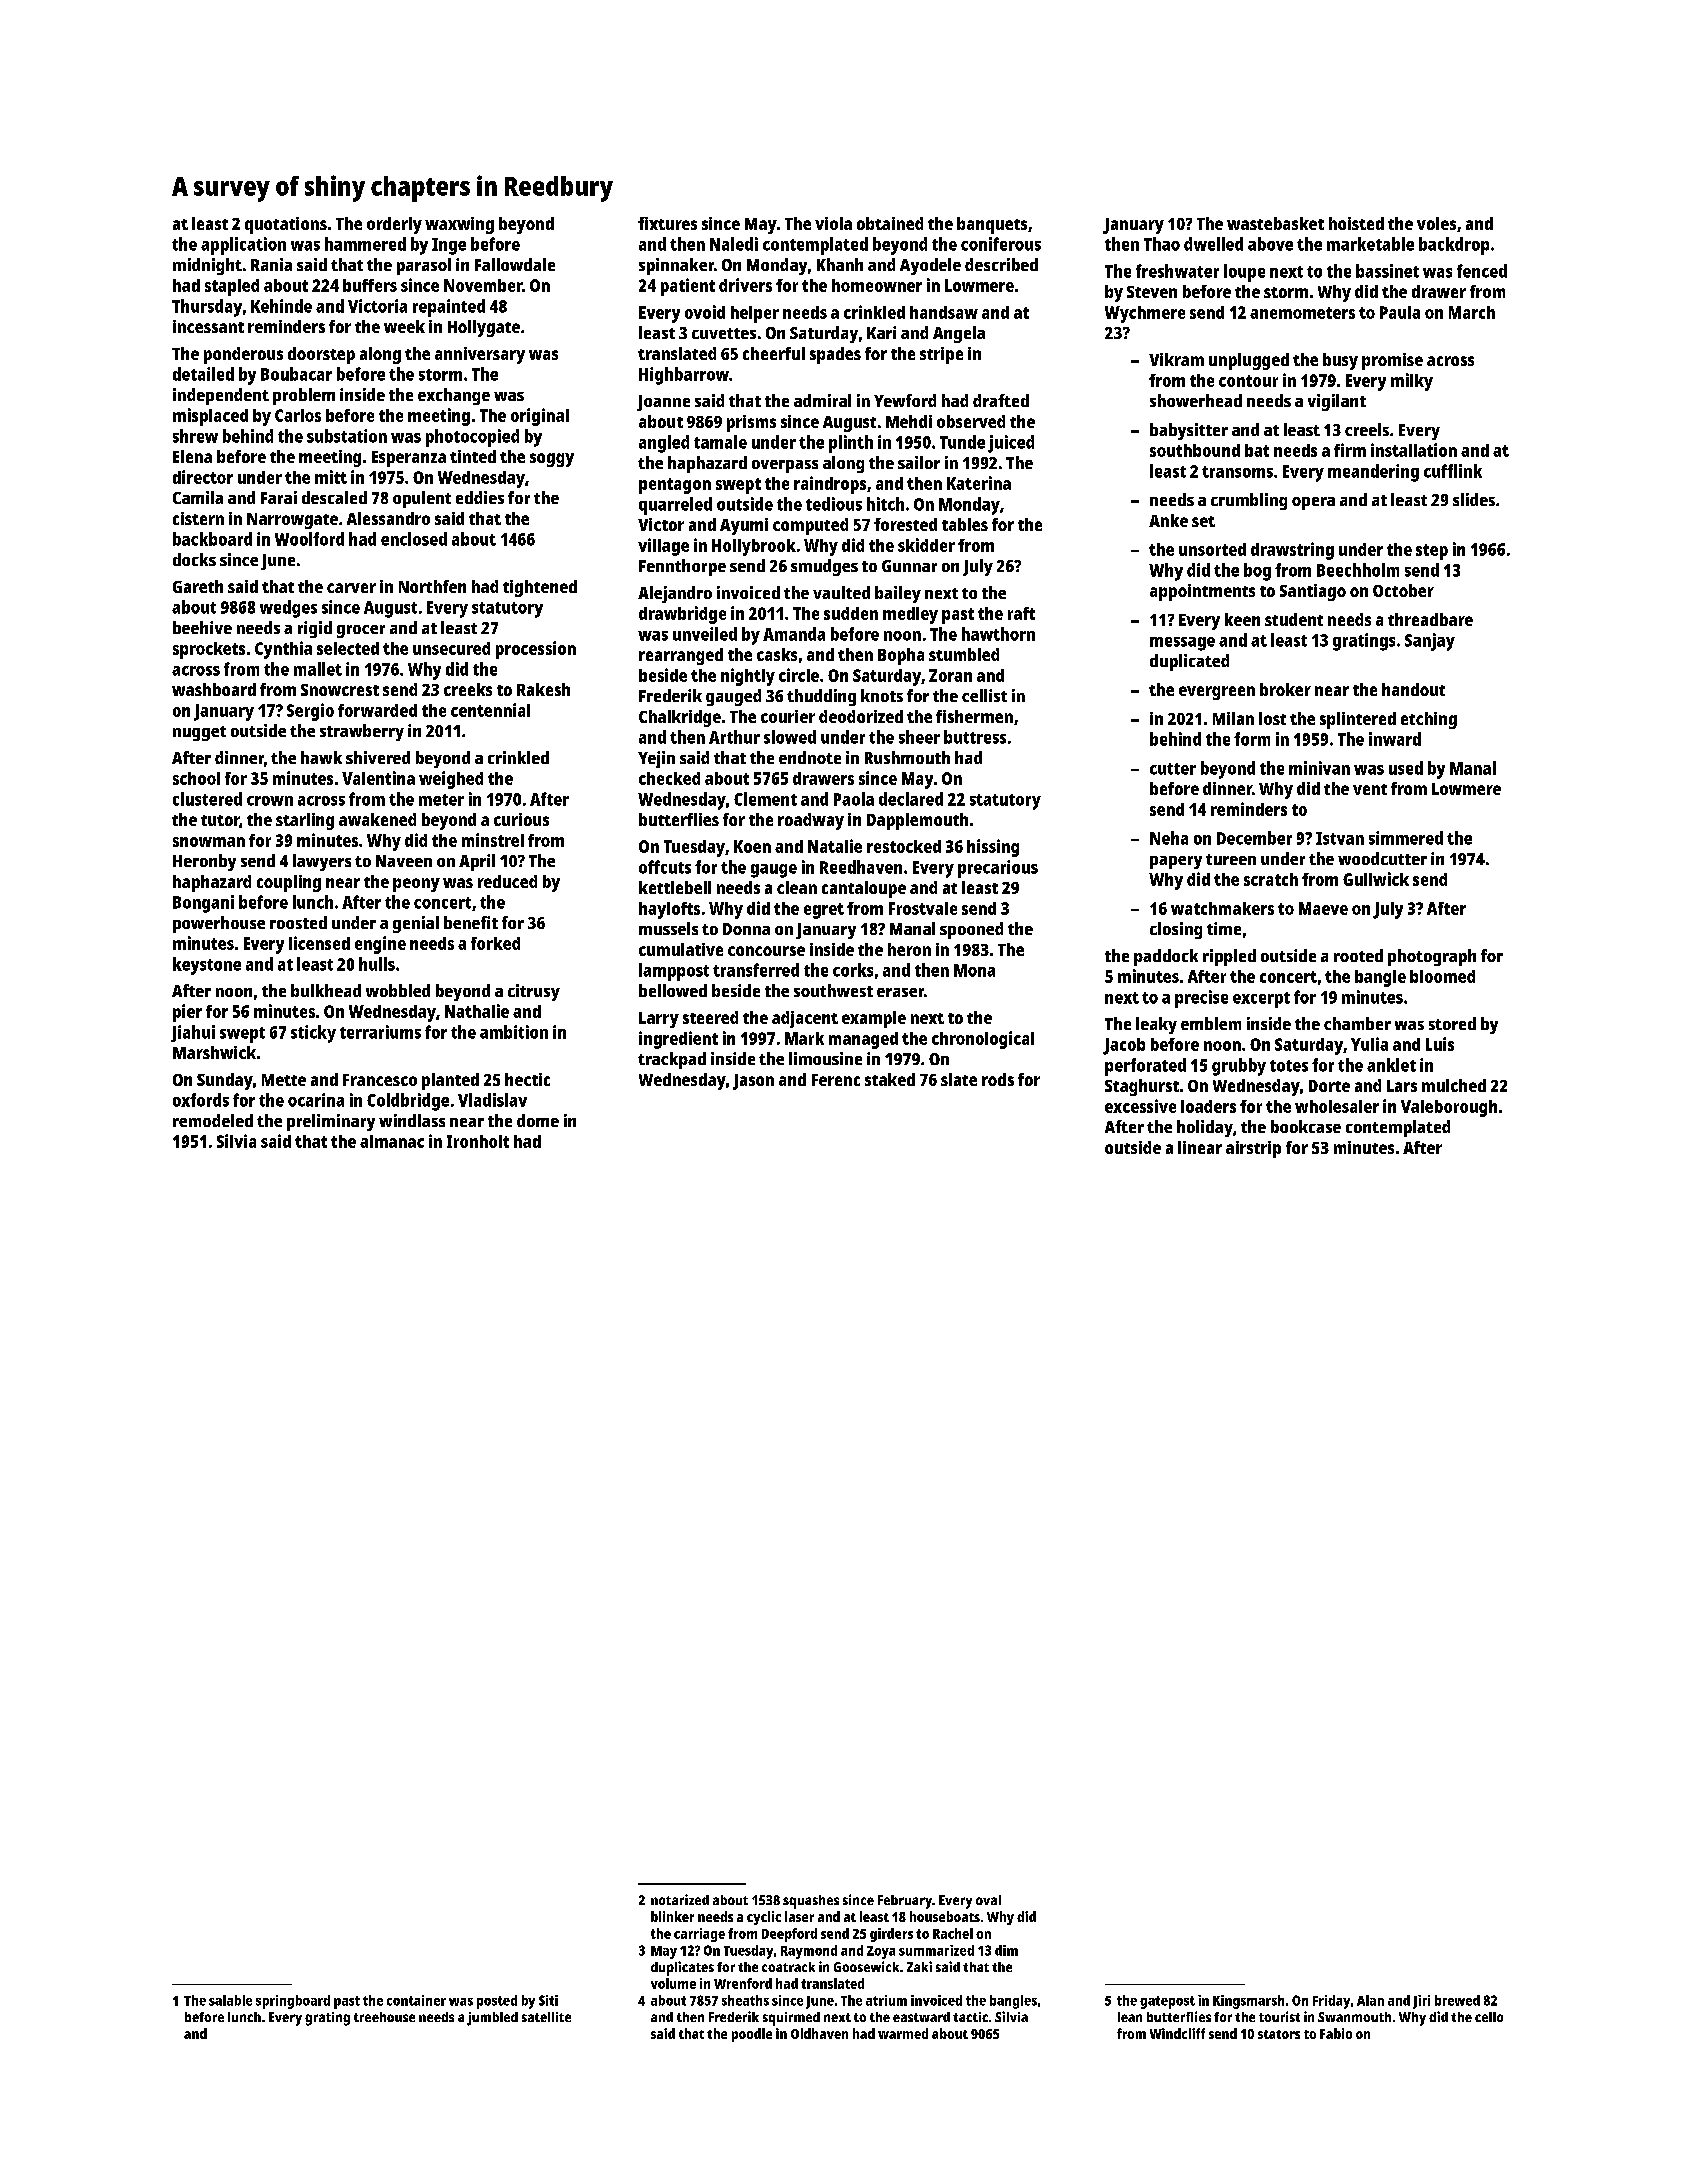 The width and height of the document is (1683, 2178). What do you see at coordinates (853, 970) in the document?
I see `corks` at bounding box center [853, 970].
